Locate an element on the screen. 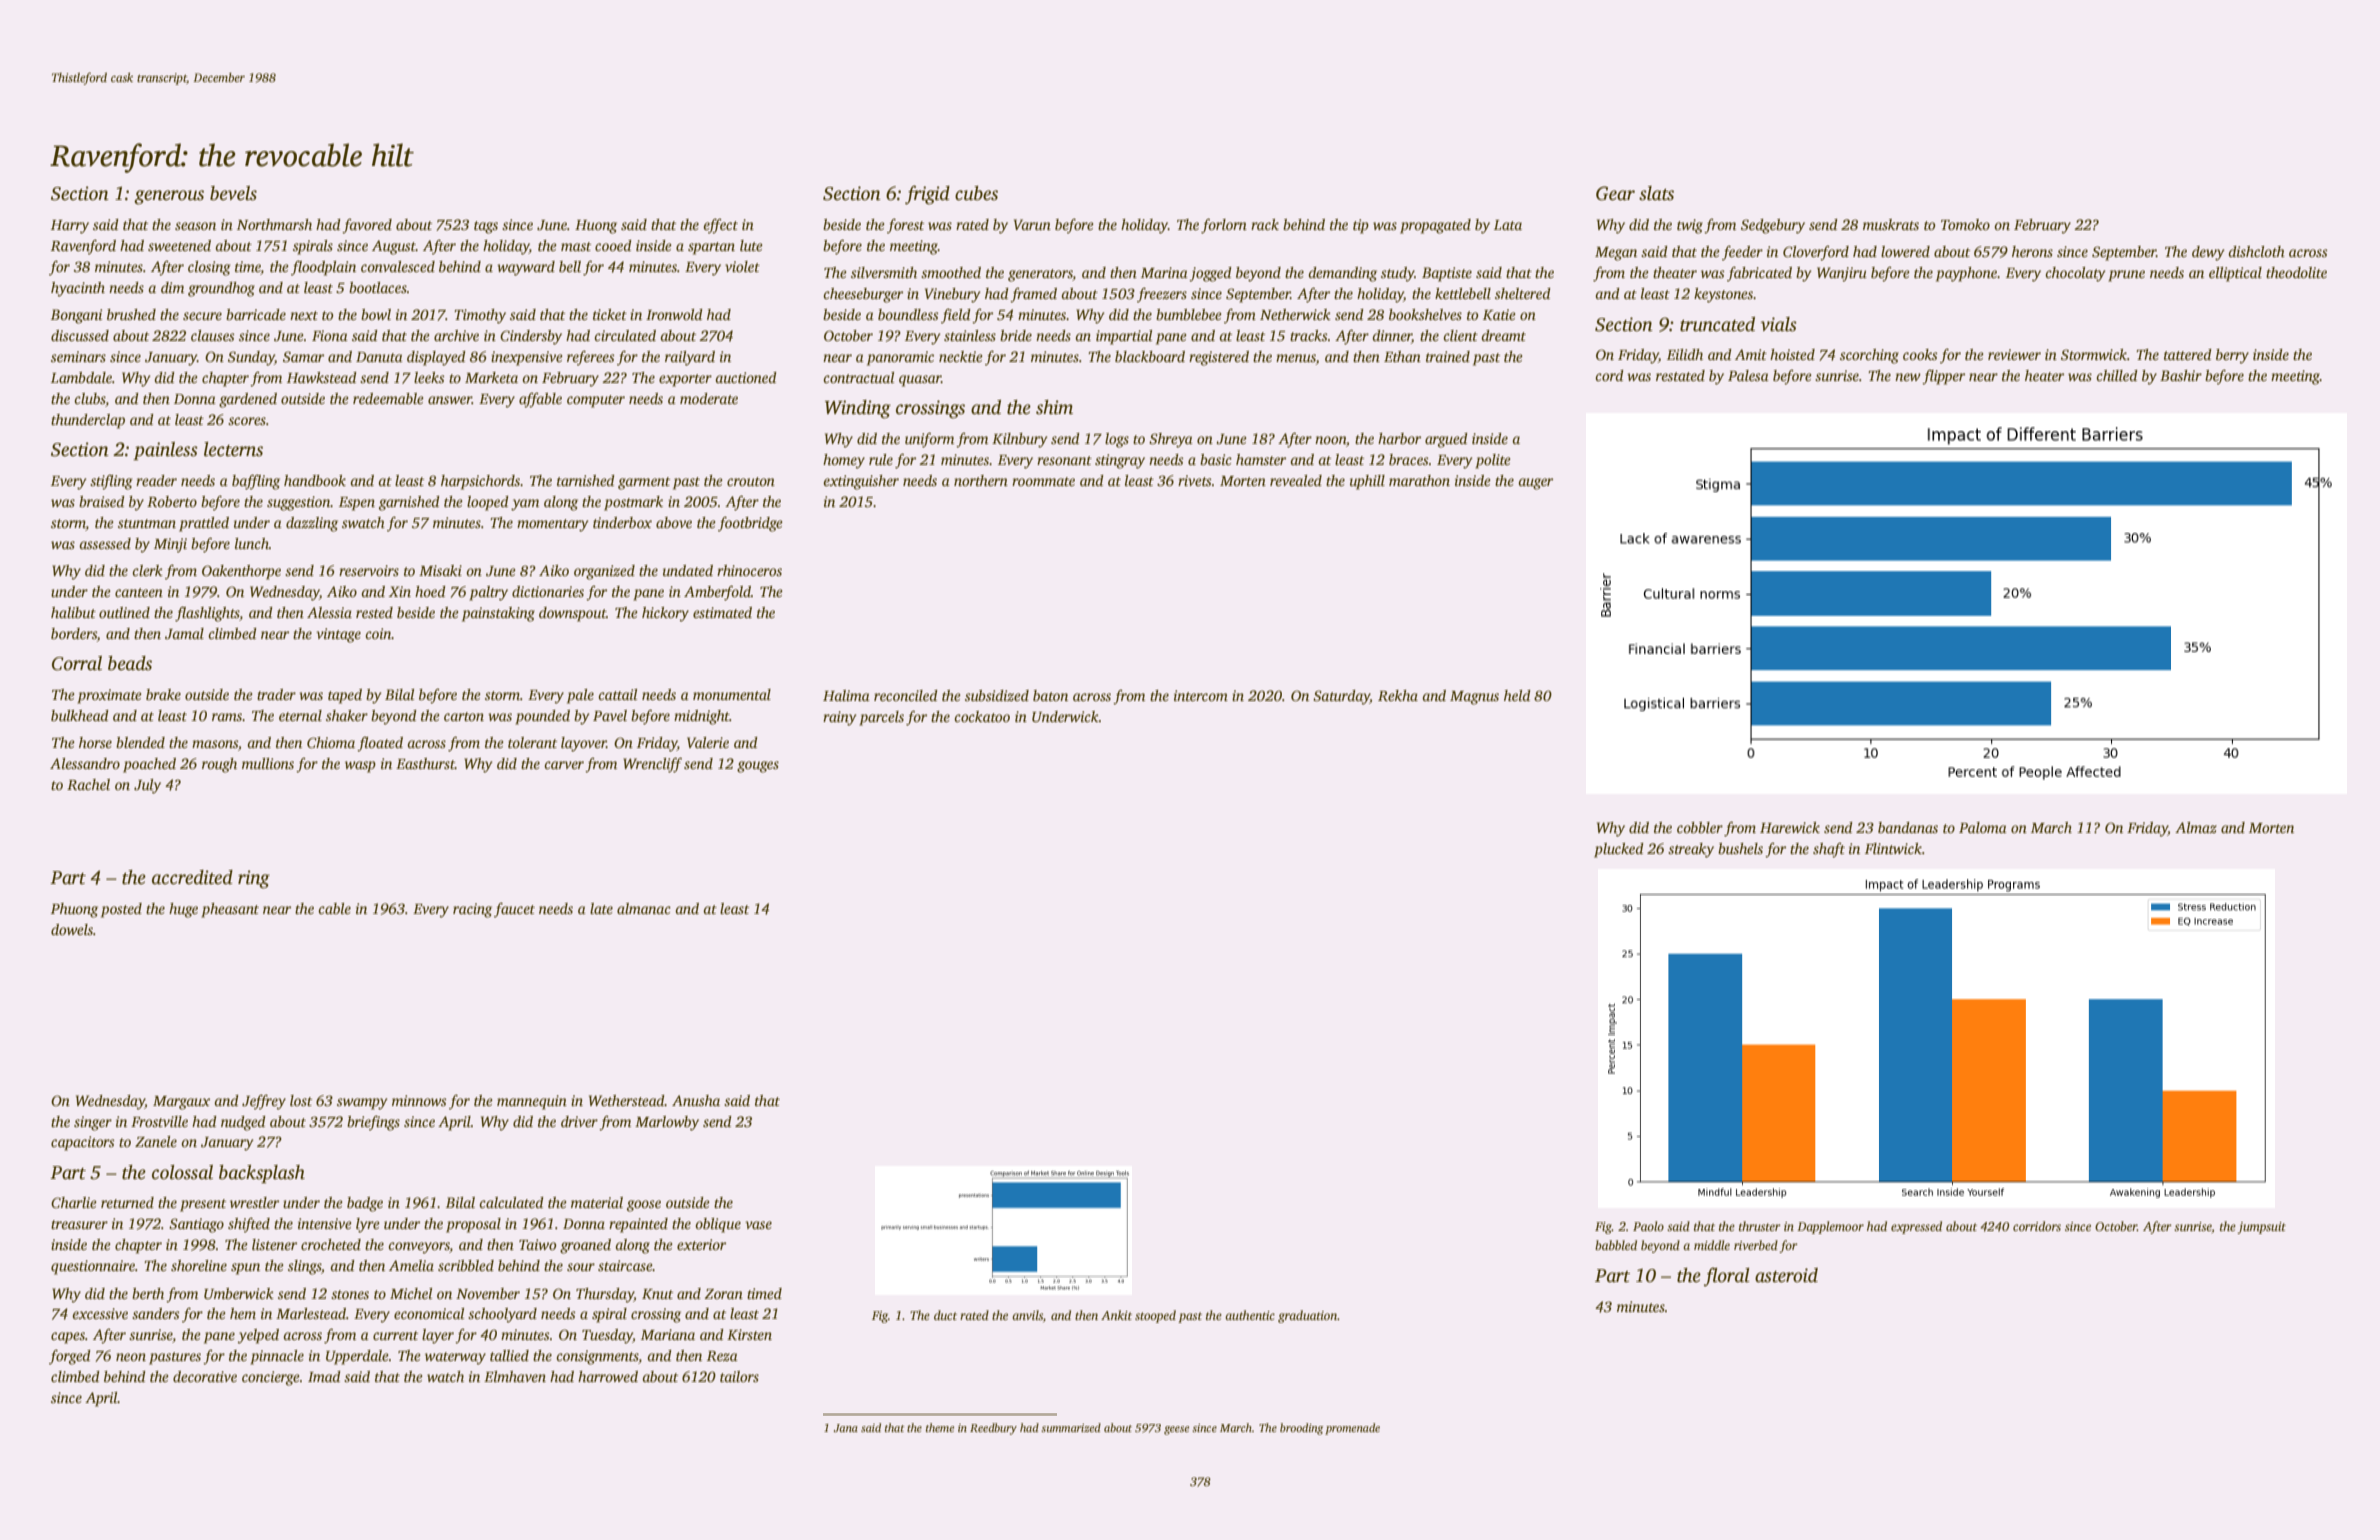  slats is located at coordinates (1656, 193).
